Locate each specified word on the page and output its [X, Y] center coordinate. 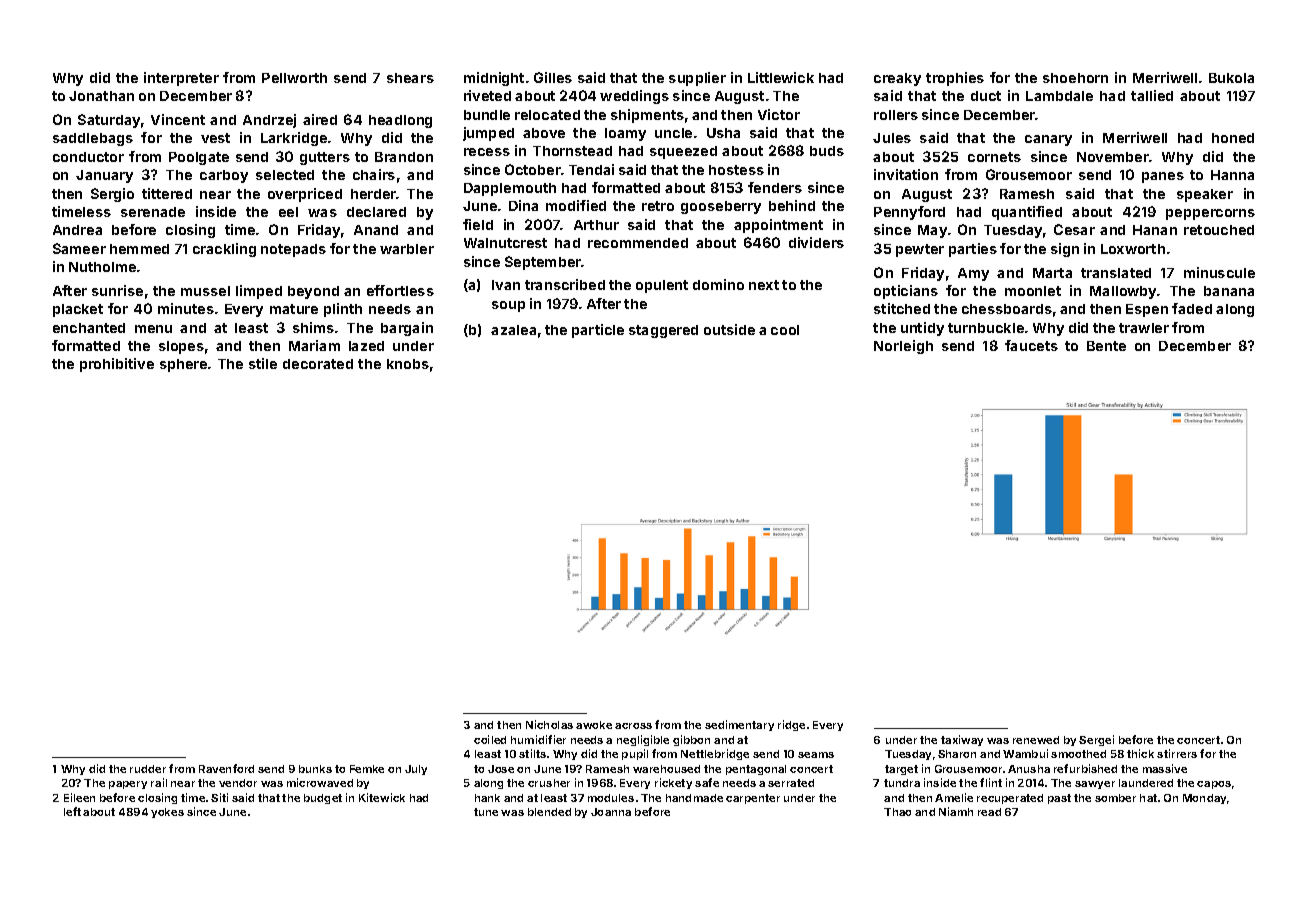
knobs [408, 364]
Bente [1106, 346]
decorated [318, 364]
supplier [697, 79]
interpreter [181, 79]
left [72, 811]
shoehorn [1075, 78]
